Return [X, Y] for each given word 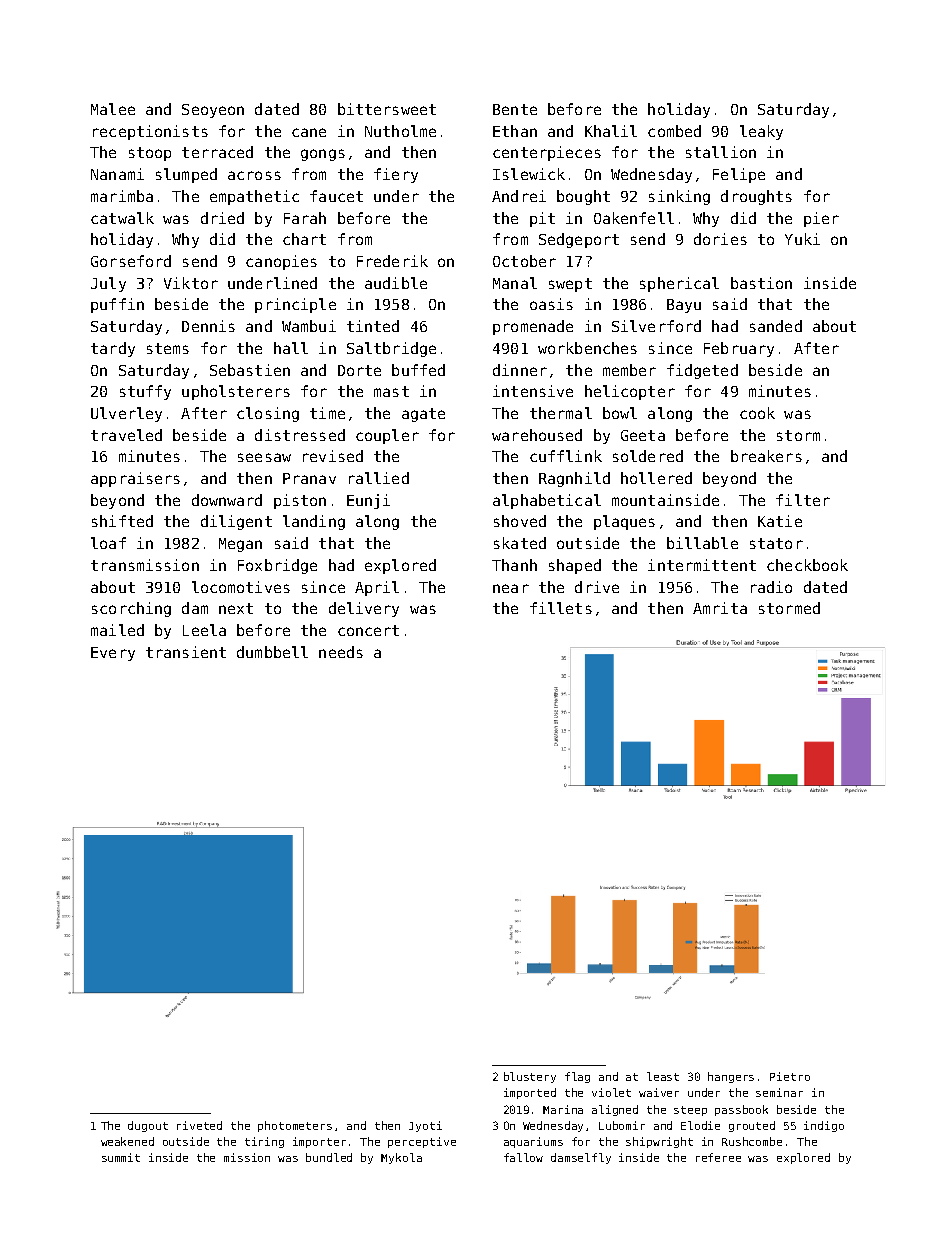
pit [542, 219]
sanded [776, 326]
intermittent [702, 565]
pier [821, 219]
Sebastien [250, 370]
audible [396, 283]
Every [113, 654]
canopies [281, 262]
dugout [148, 1126]
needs [341, 652]
